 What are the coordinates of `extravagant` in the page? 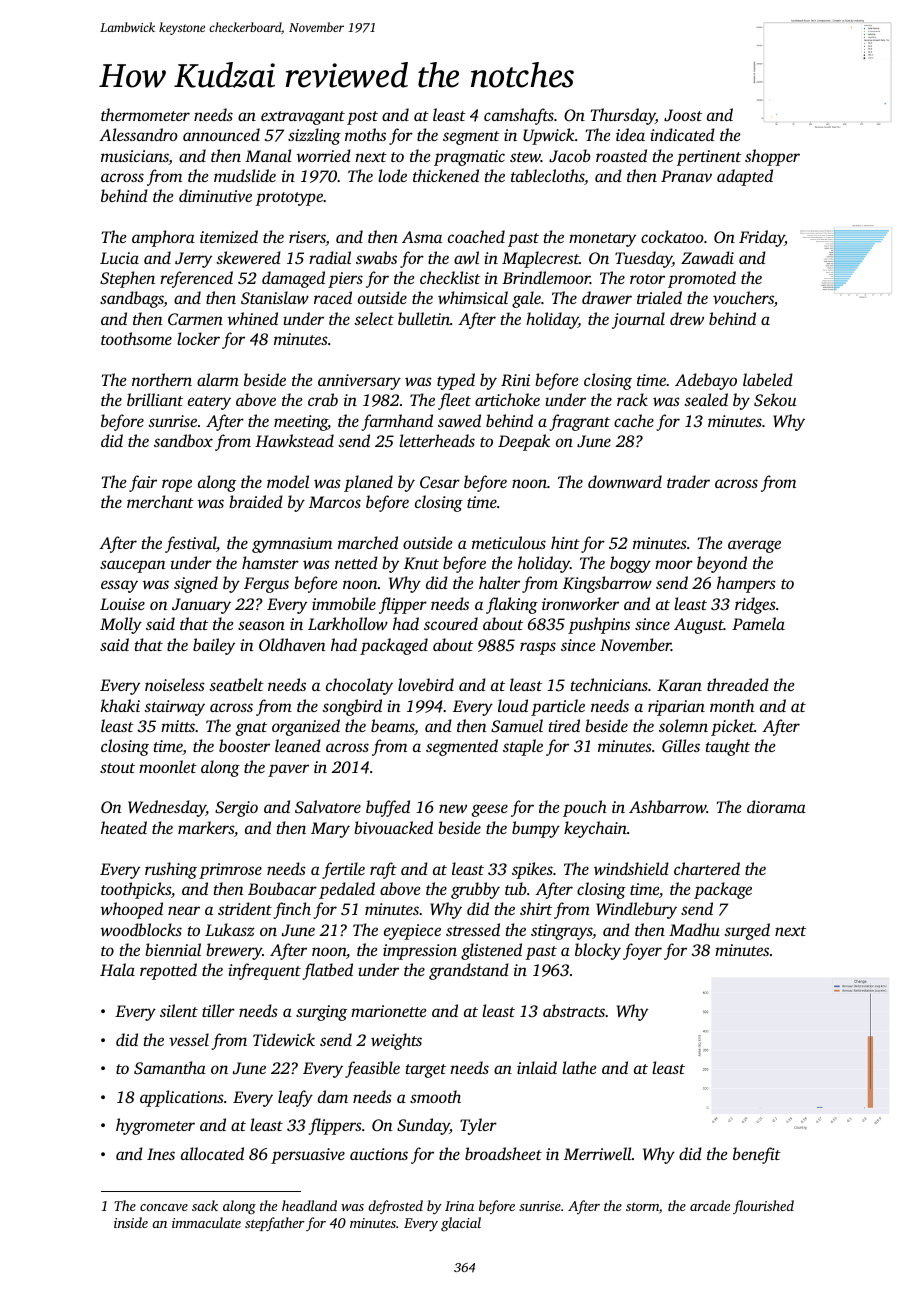 It's located at (303, 118).
